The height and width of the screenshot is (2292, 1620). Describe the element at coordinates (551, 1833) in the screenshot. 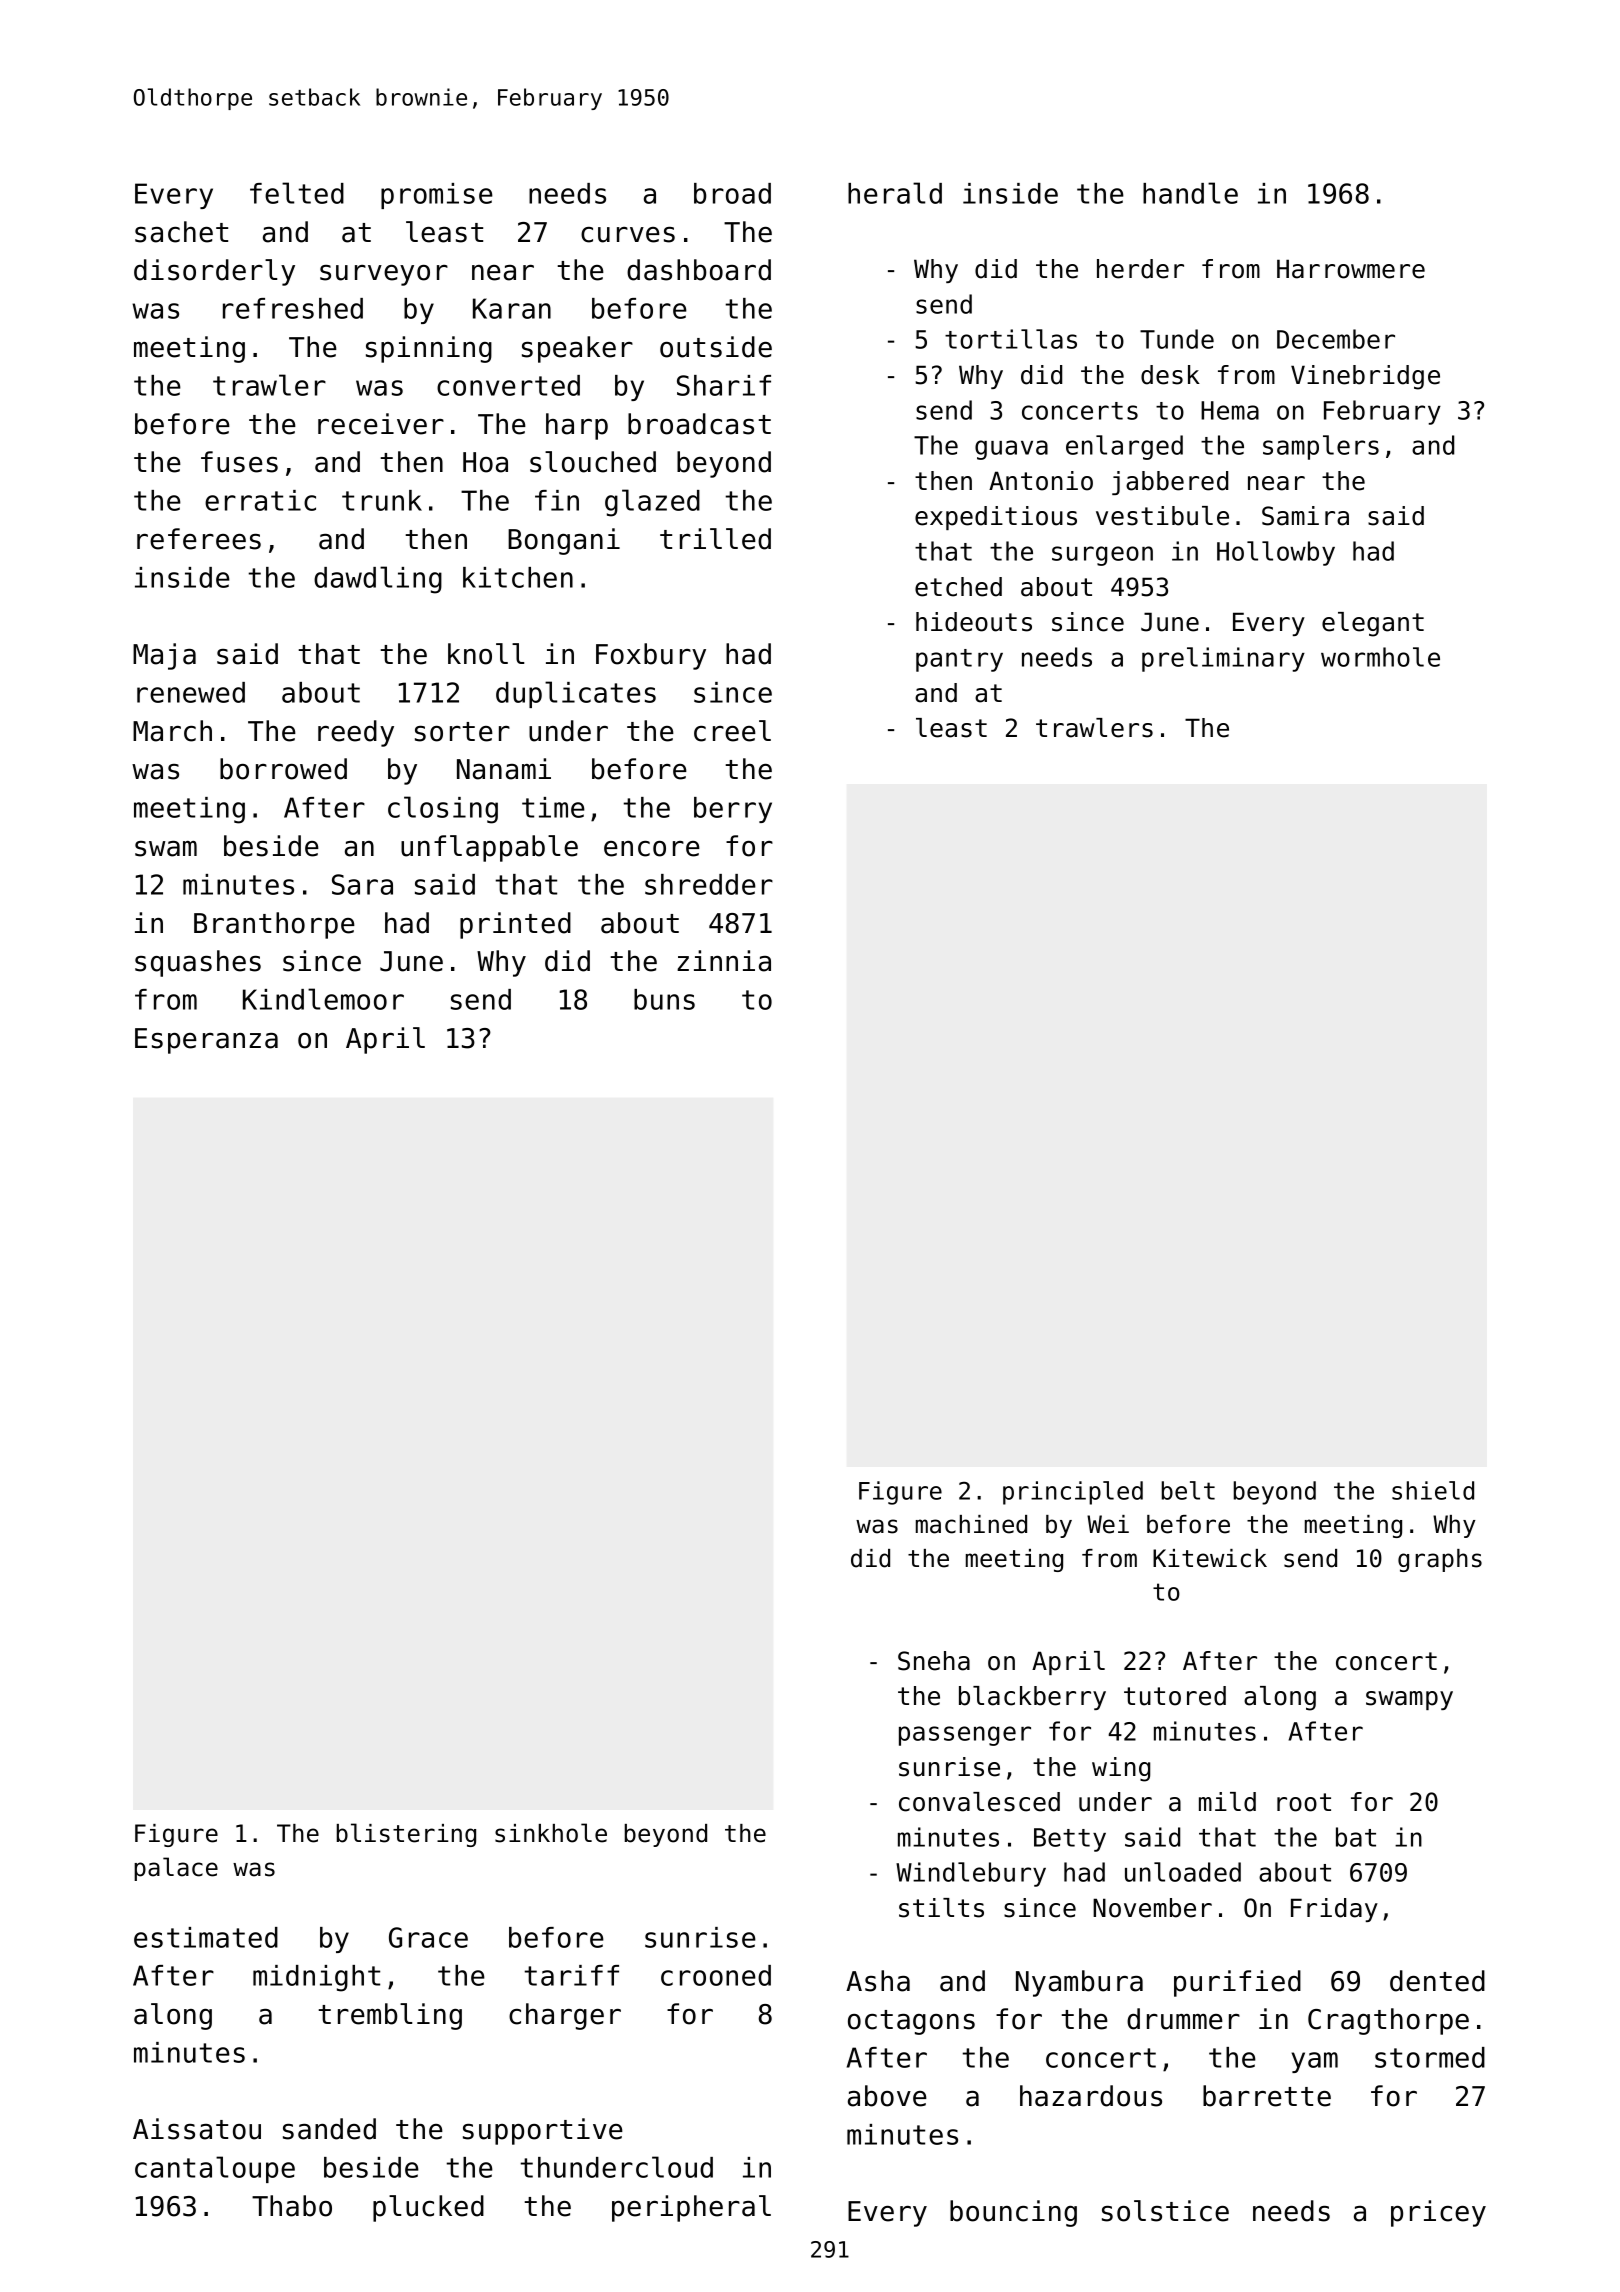

I see `sinkhole` at that location.
